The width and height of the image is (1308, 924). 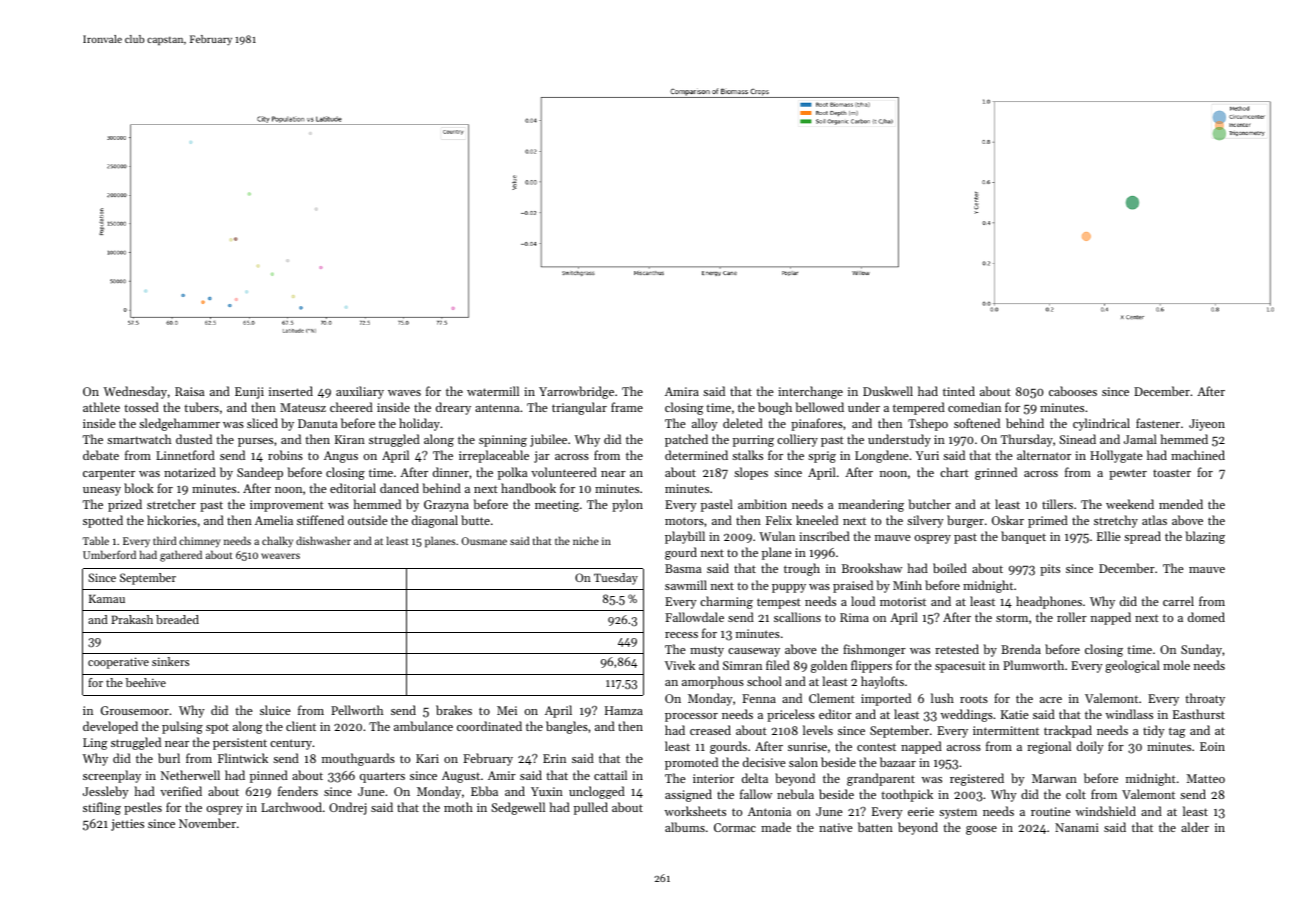 I want to click on Yarrowbridge, so click(x=576, y=392).
